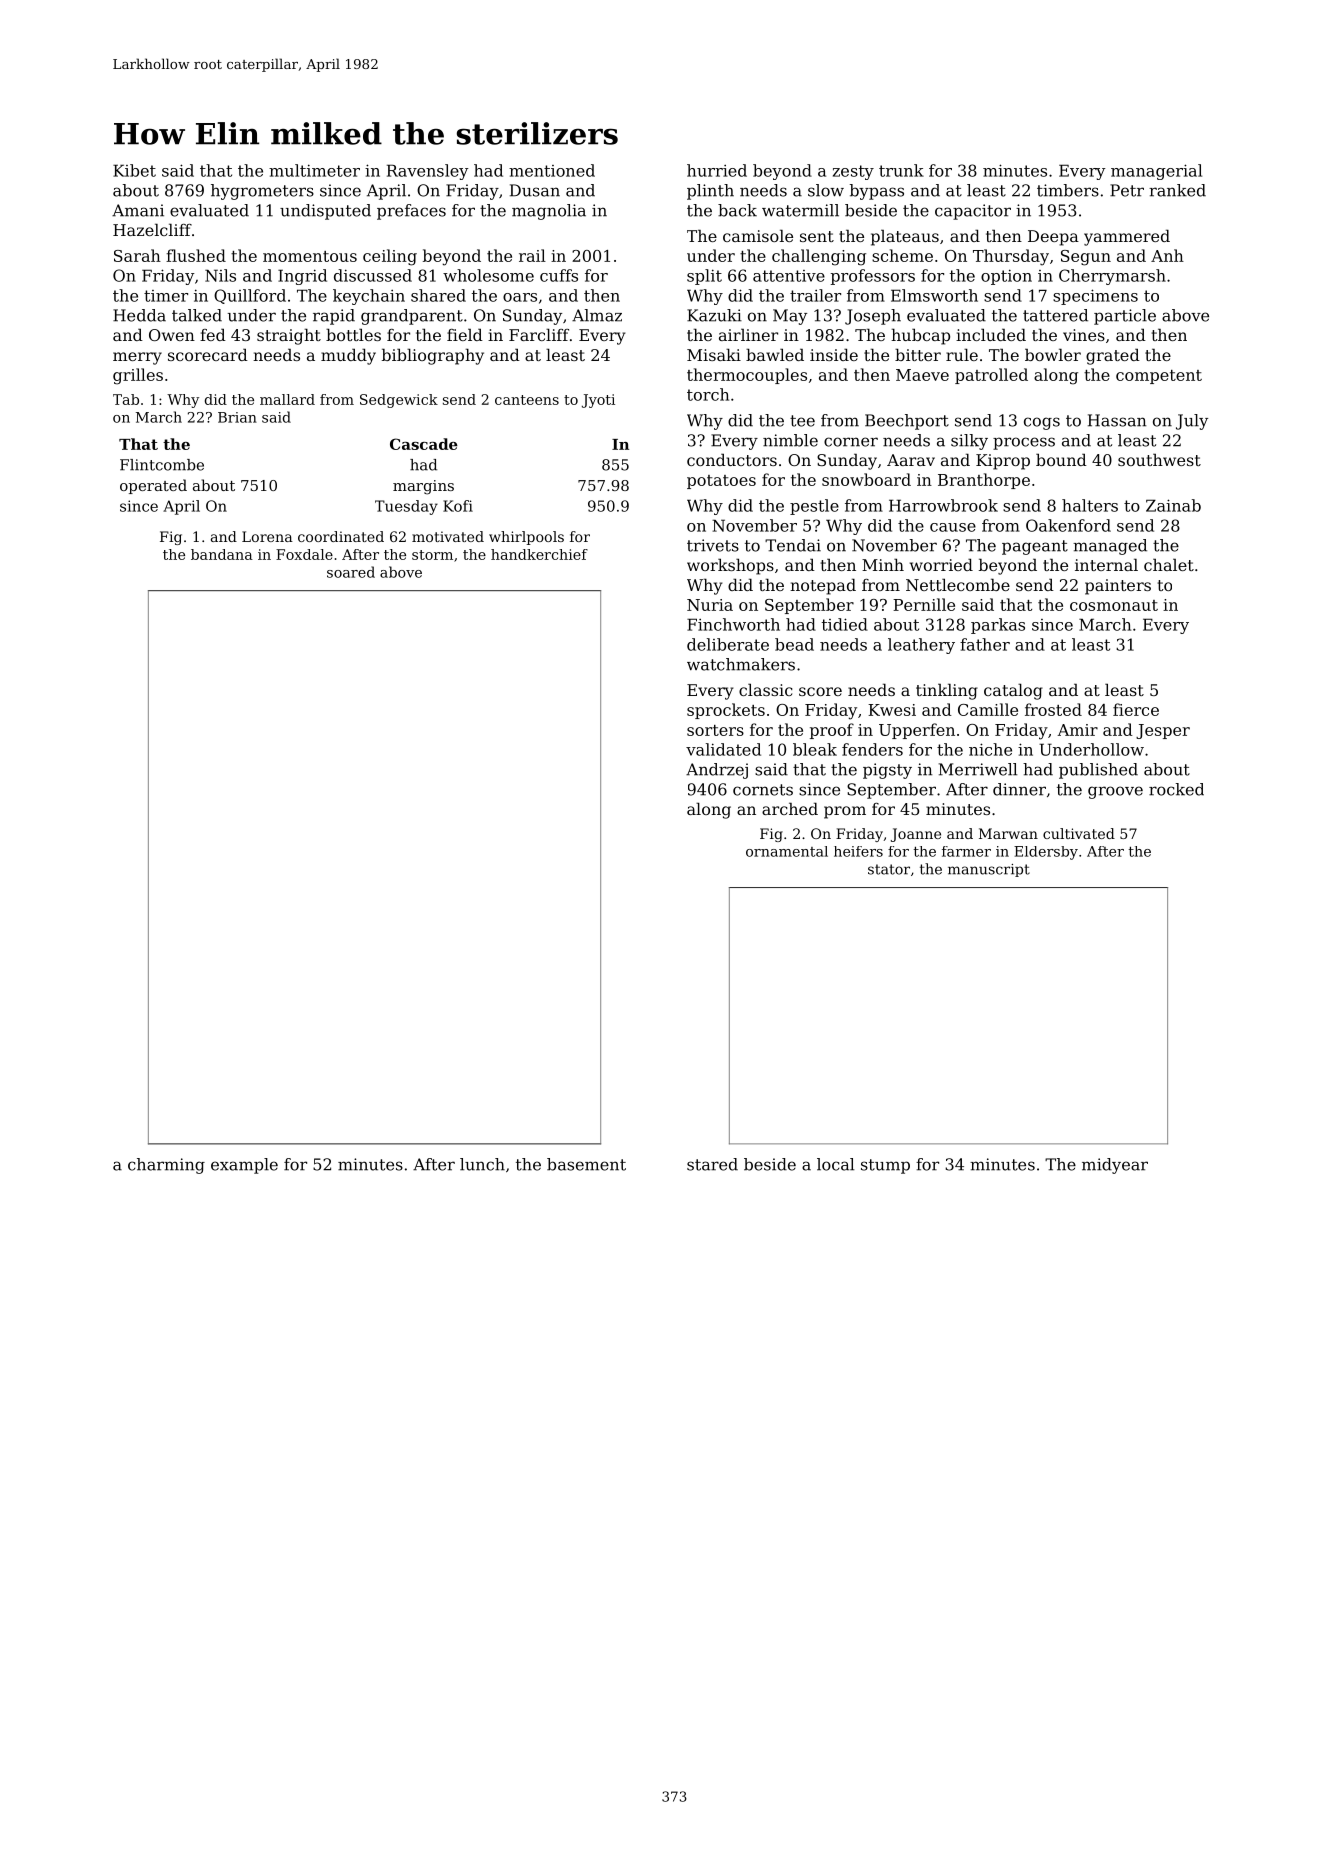 Image resolution: width=1323 pixels, height=1872 pixels. Describe the element at coordinates (423, 487) in the screenshot. I see `margins` at that location.
